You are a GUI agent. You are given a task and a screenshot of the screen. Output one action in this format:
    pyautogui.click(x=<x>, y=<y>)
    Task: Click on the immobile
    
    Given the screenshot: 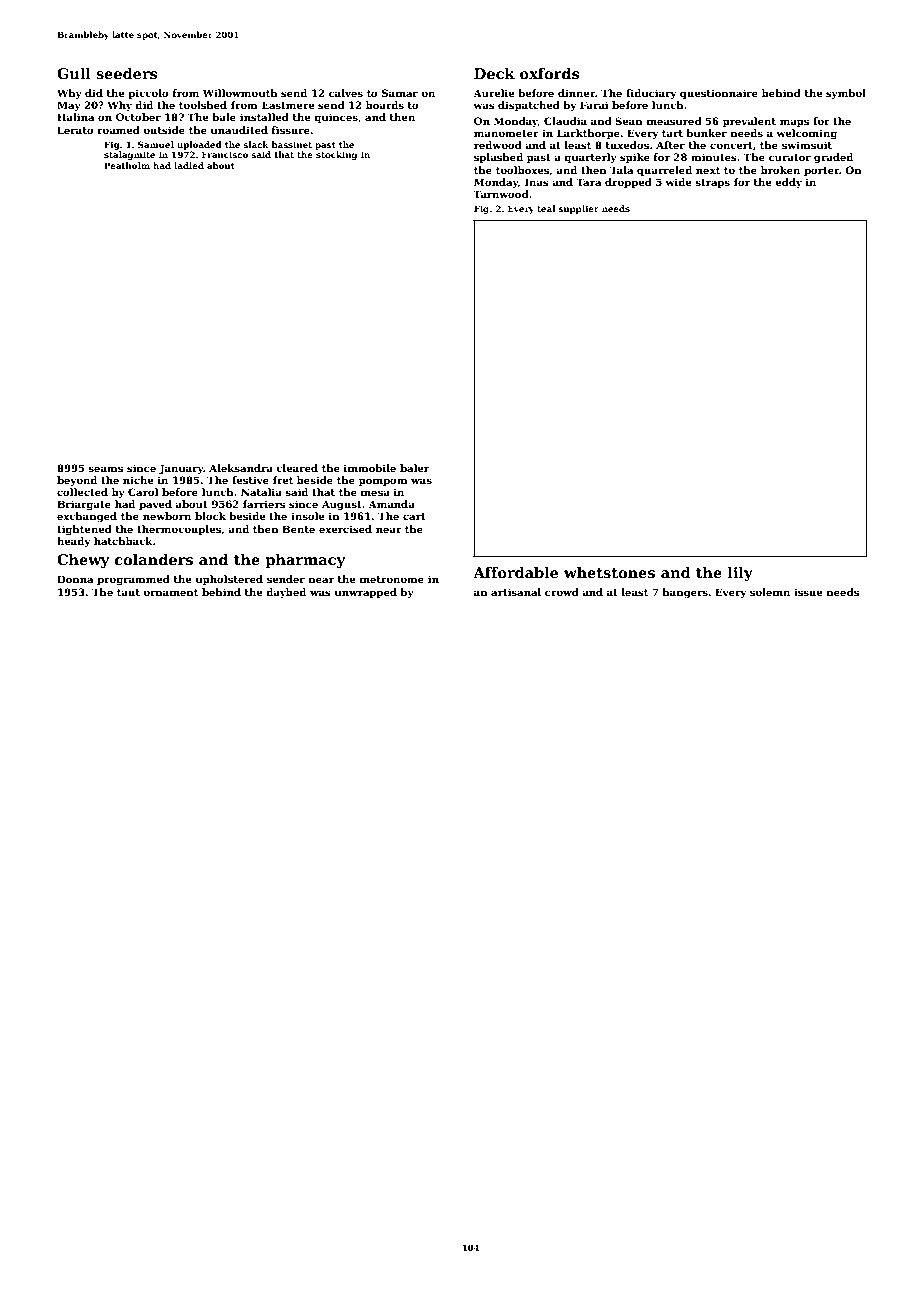 What is the action you would take?
    pyautogui.click(x=370, y=468)
